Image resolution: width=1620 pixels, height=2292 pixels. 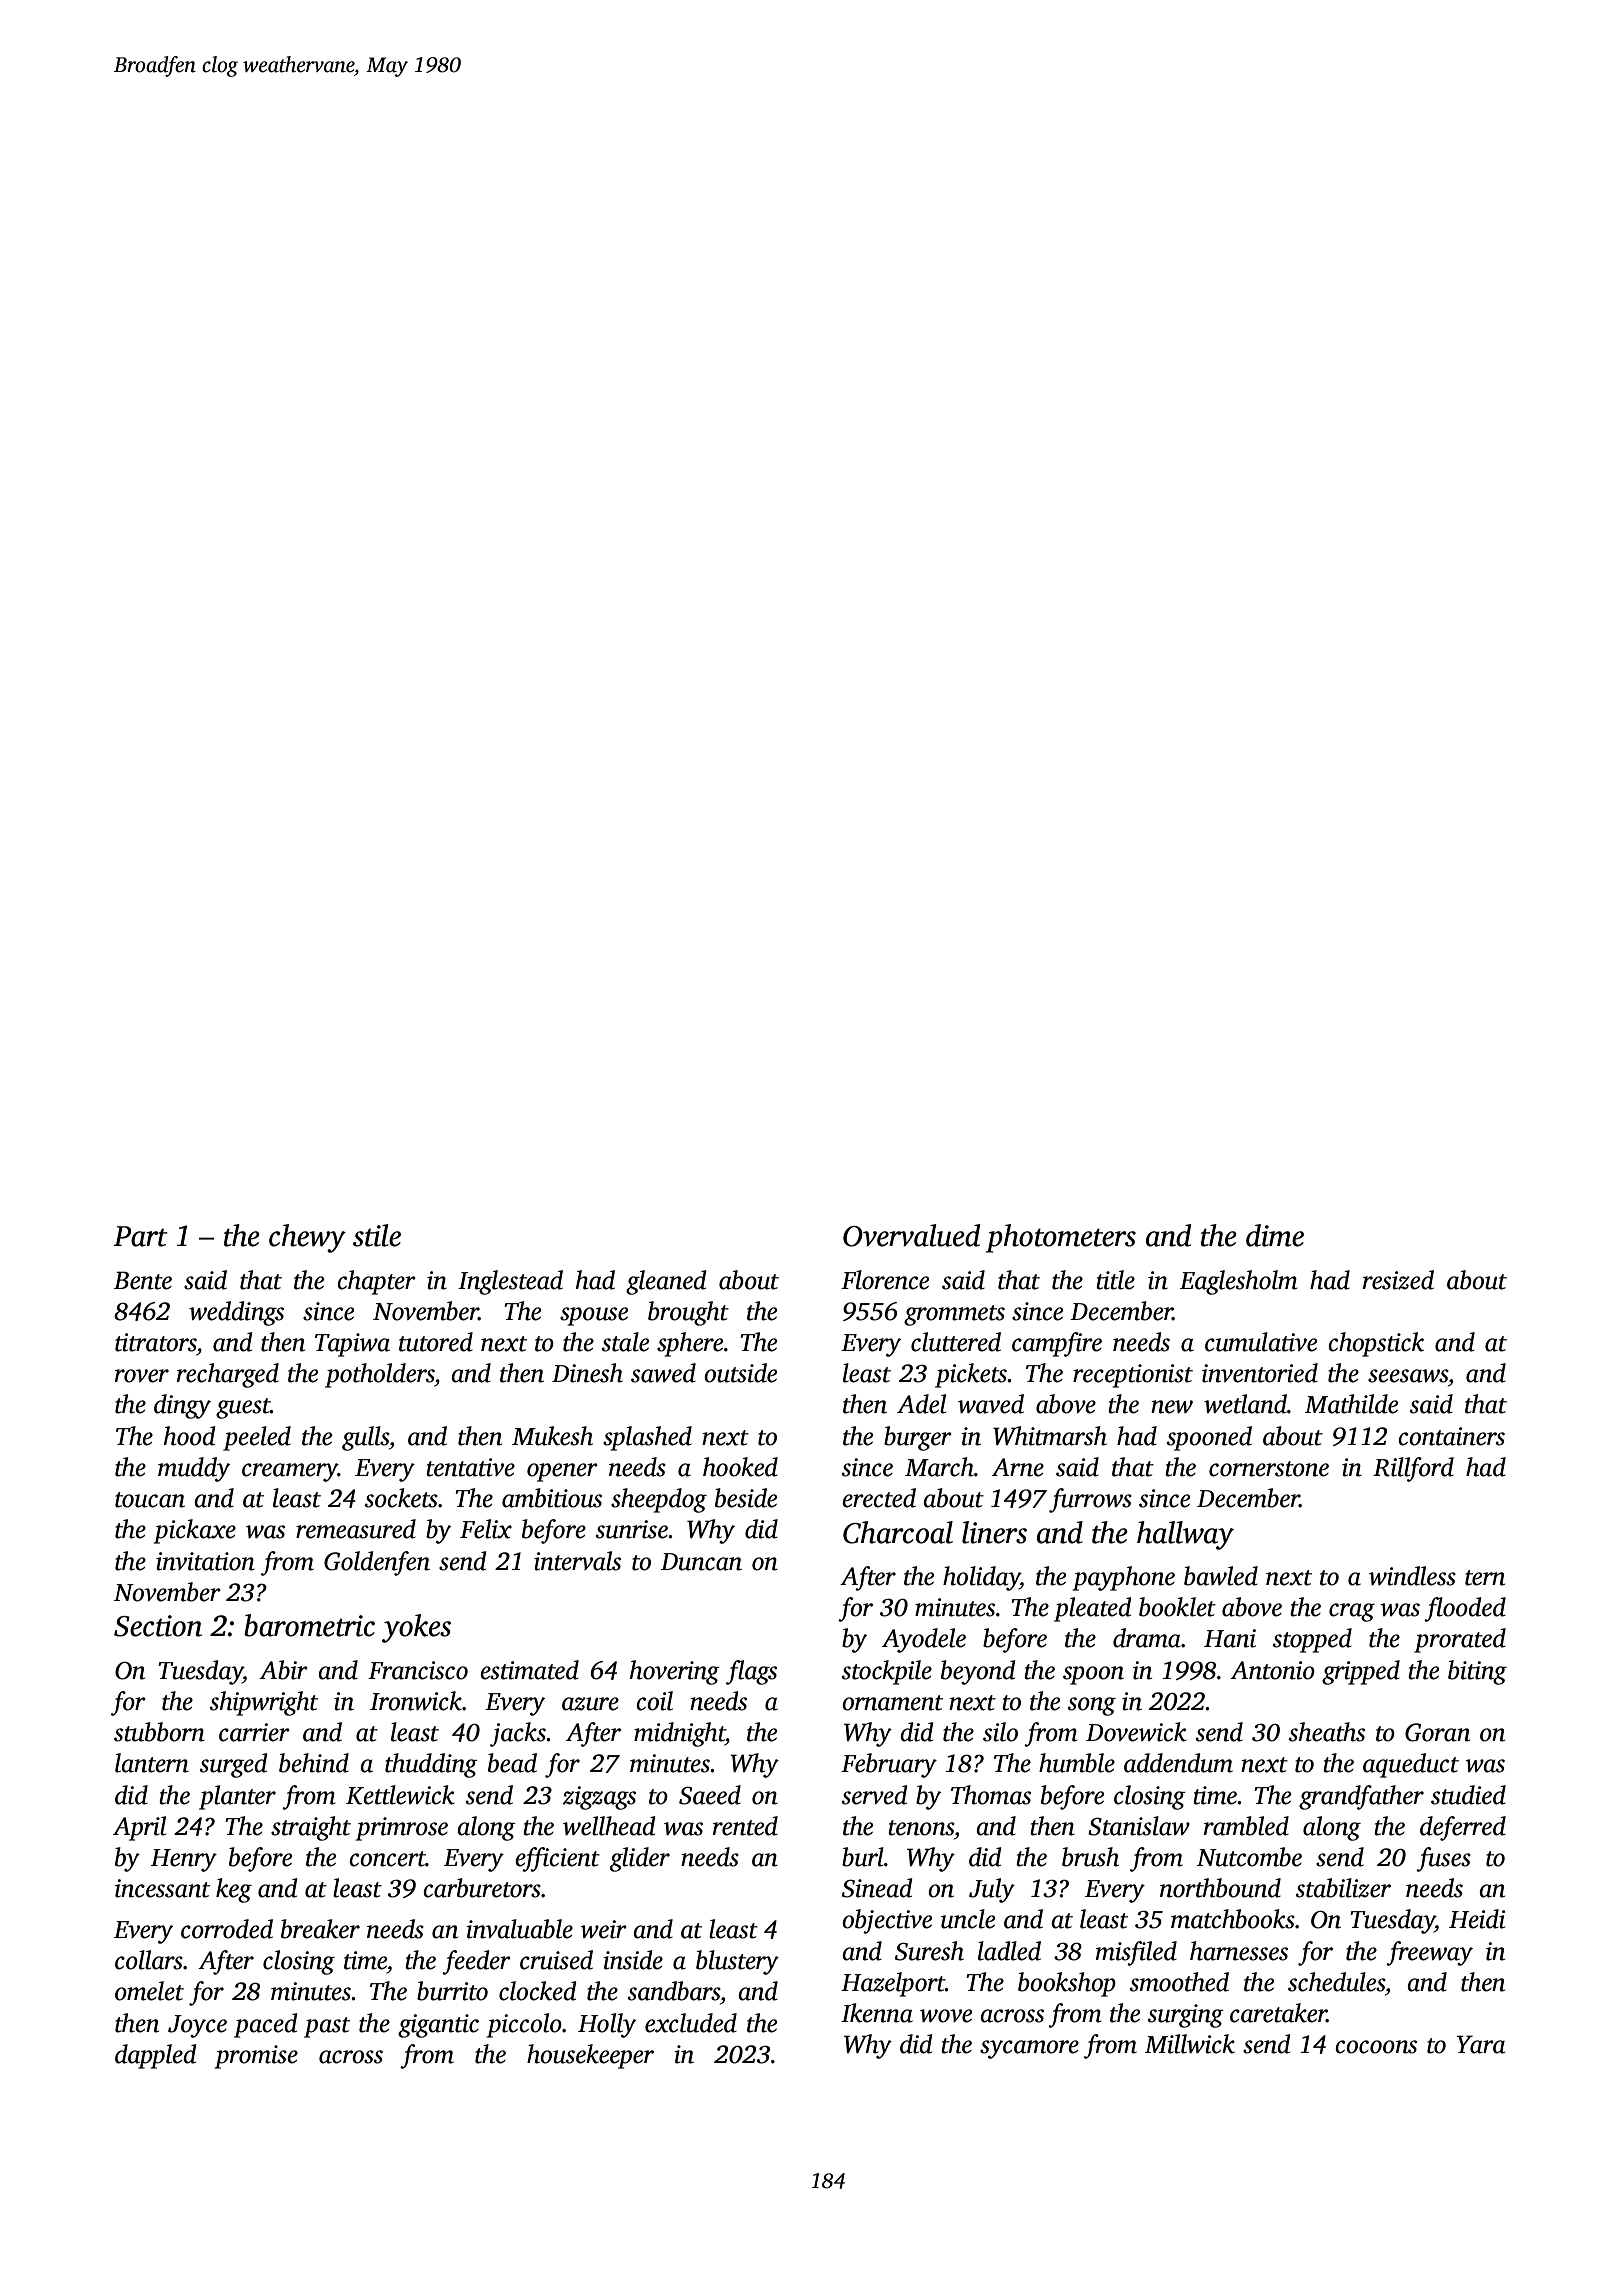 What do you see at coordinates (1361, 1672) in the screenshot?
I see `gripped` at bounding box center [1361, 1672].
